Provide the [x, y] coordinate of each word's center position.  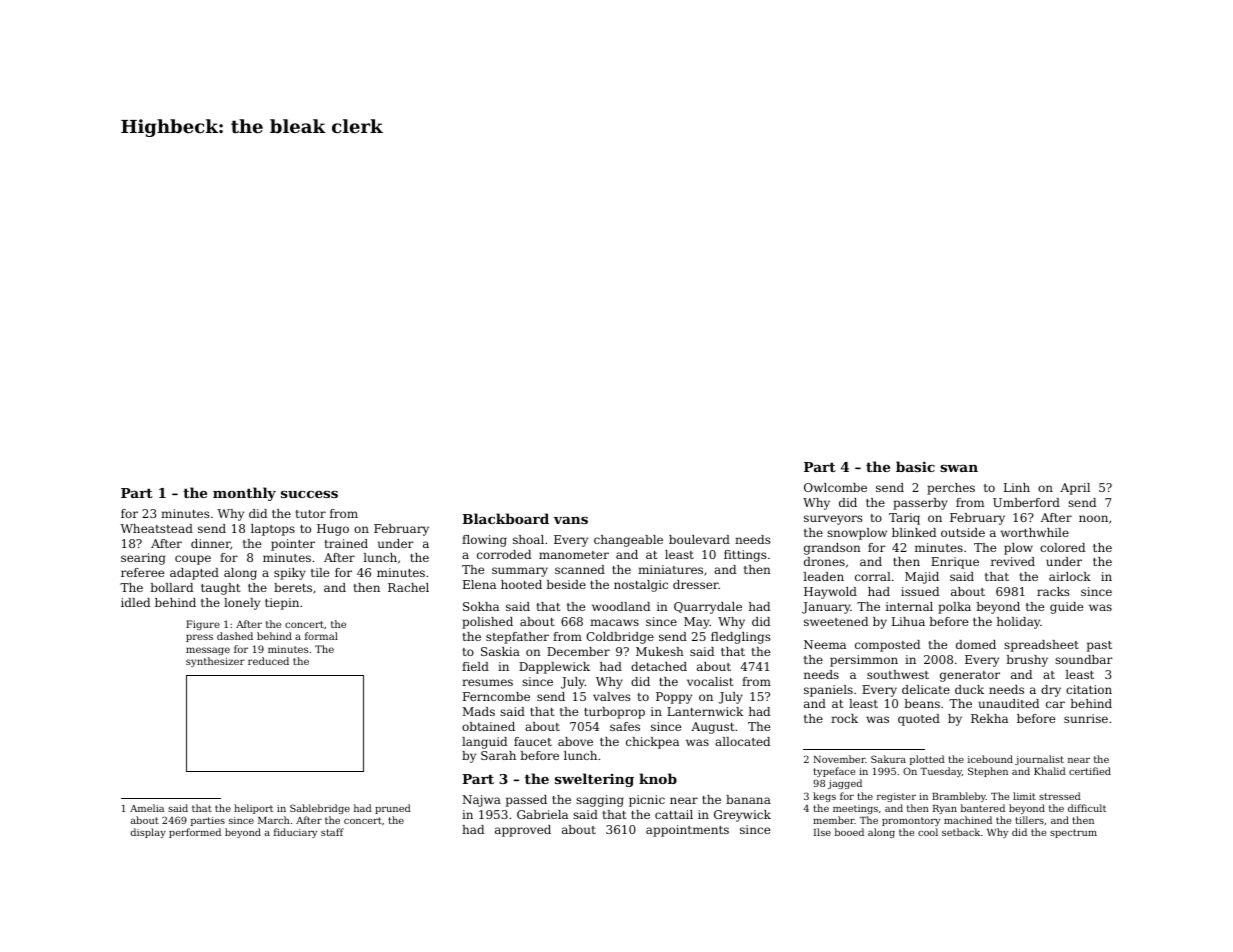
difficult [1087, 808]
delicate [926, 689]
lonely [242, 604]
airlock [1070, 576]
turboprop [614, 713]
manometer [574, 555]
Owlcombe [835, 487]
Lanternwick [705, 711]
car [1055, 704]
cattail [674, 814]
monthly [244, 494]
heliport [253, 809]
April [1075, 489]
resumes [487, 682]
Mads [478, 711]
